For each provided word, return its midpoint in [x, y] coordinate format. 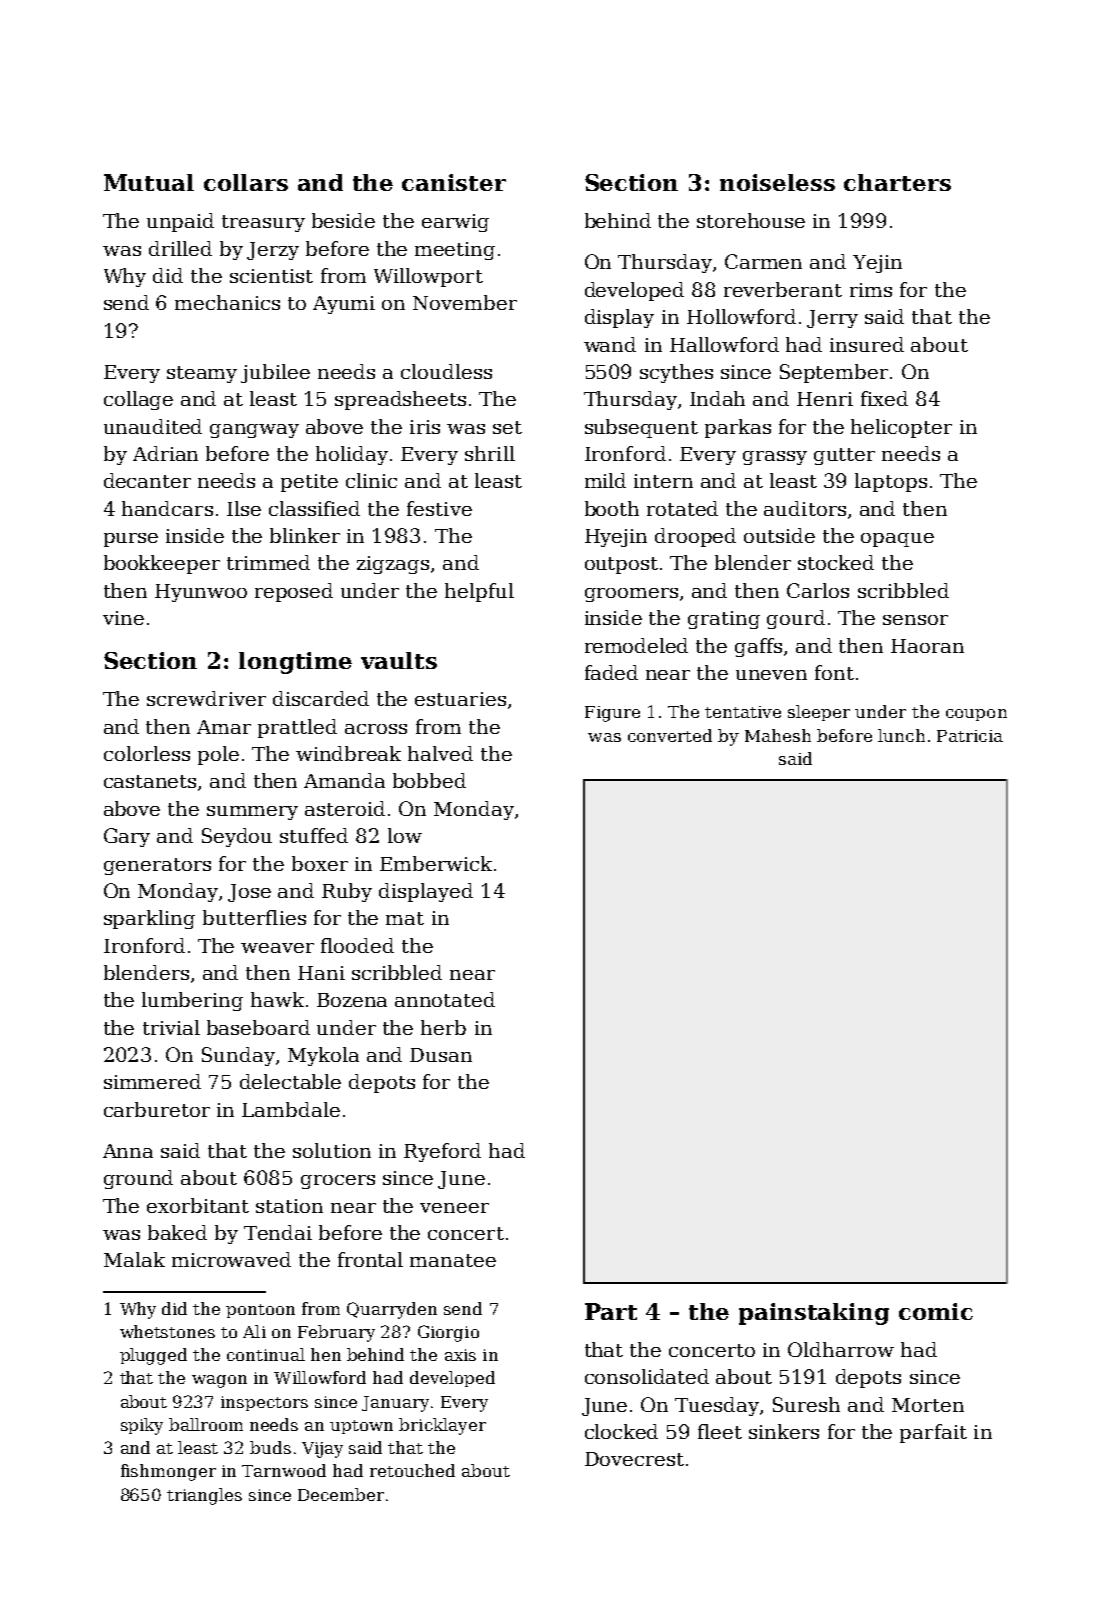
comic [936, 1311]
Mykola [323, 1056]
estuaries [460, 699]
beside [343, 220]
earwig [455, 223]
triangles [204, 1496]
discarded [321, 698]
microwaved [231, 1259]
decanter [147, 480]
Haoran [927, 646]
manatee [453, 1260]
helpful [479, 592]
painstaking [814, 1314]
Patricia [970, 736]
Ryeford [442, 1152]
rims [871, 290]
